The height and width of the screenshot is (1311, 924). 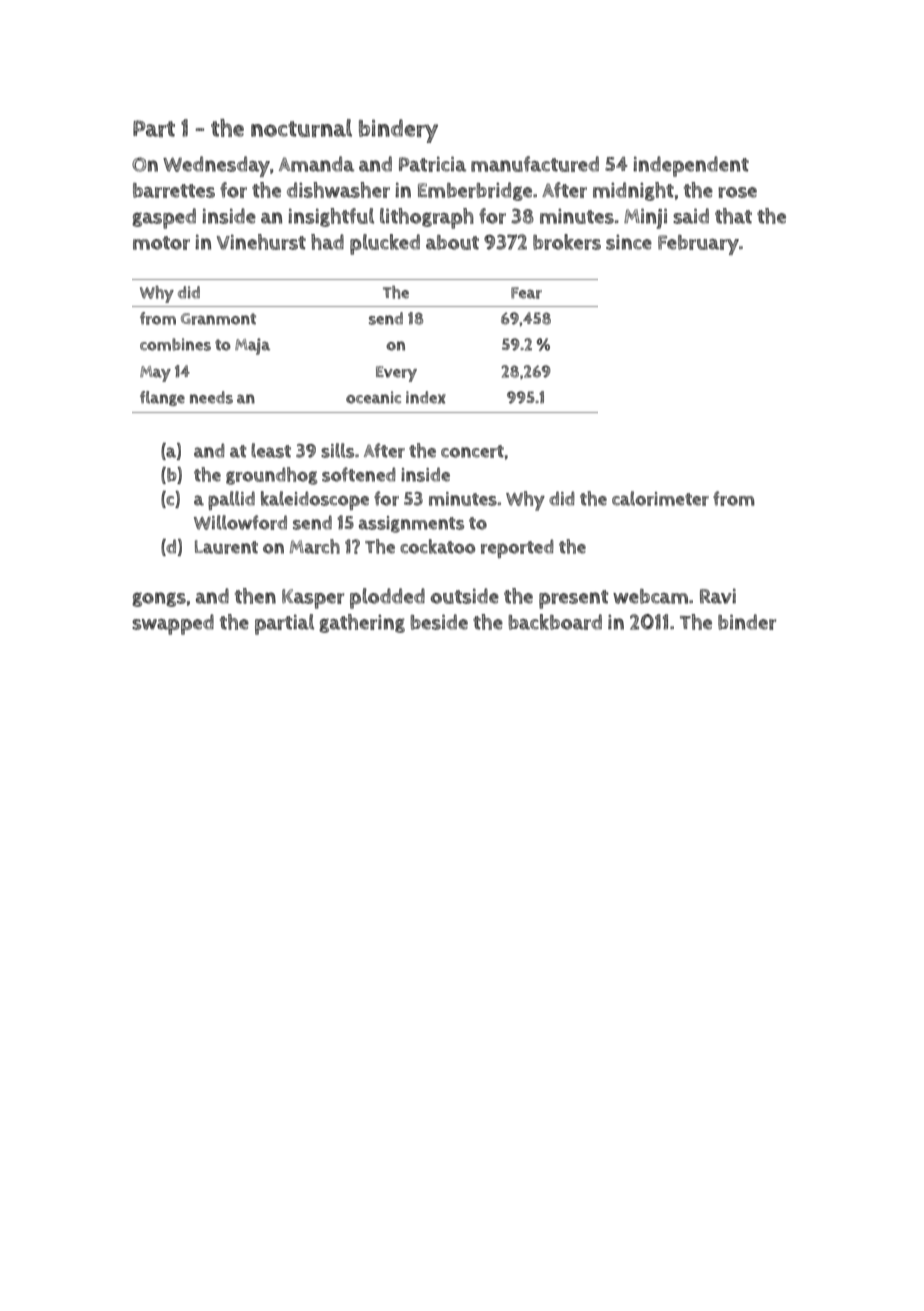 I want to click on Vinehurst, so click(x=261, y=242).
